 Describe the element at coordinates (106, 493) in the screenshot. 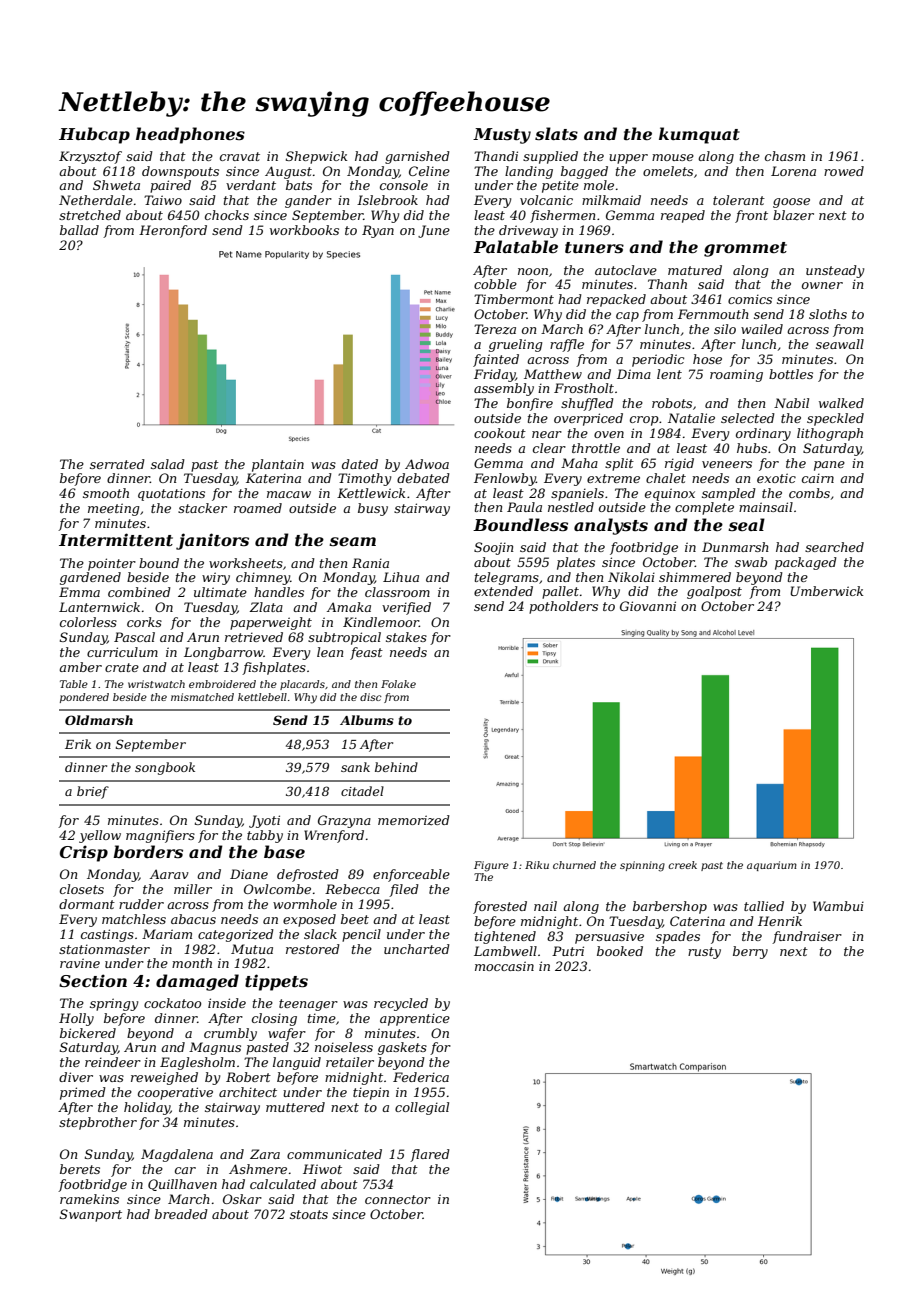

I see `smooth` at that location.
